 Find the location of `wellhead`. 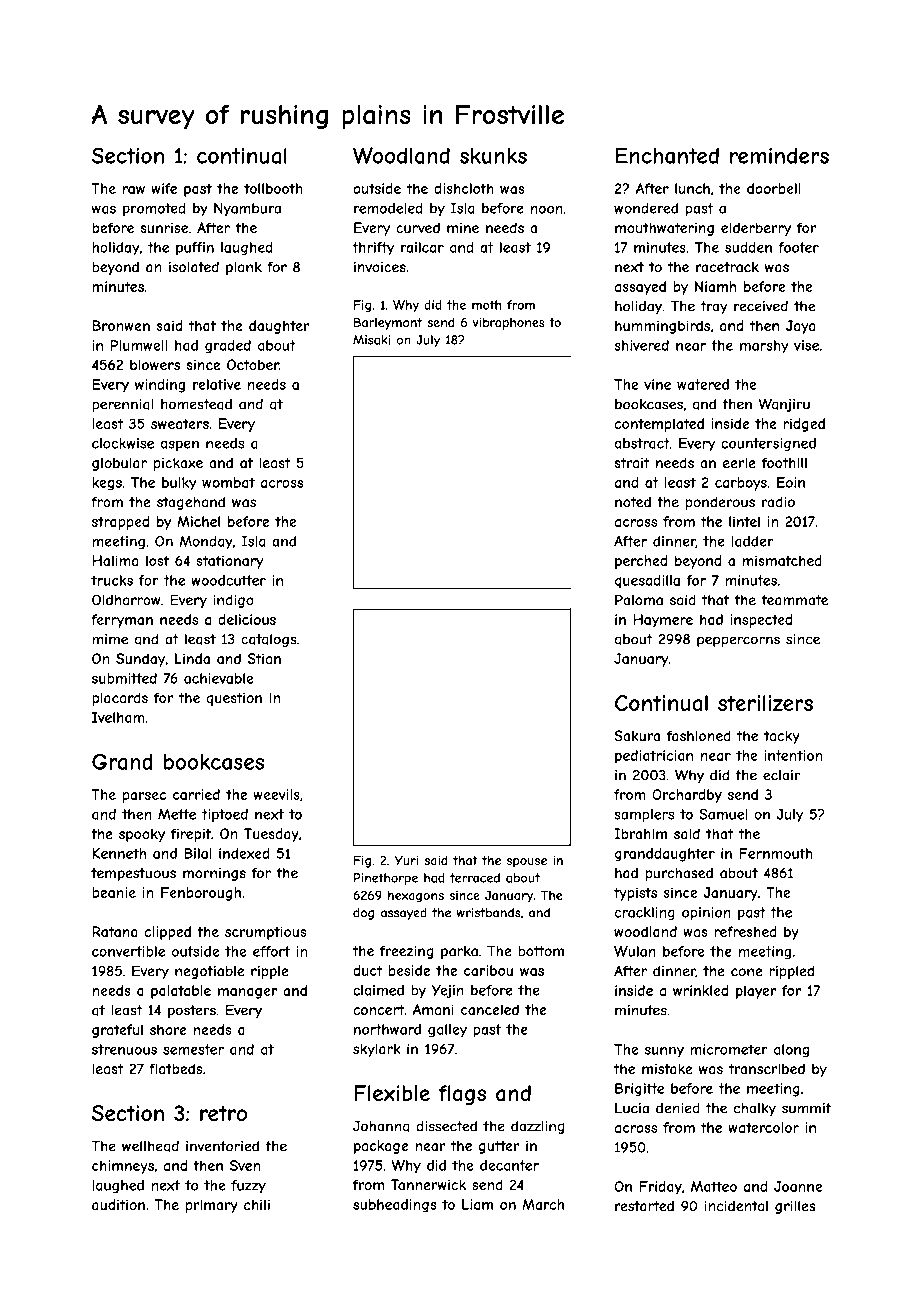

wellhead is located at coordinates (150, 1146).
